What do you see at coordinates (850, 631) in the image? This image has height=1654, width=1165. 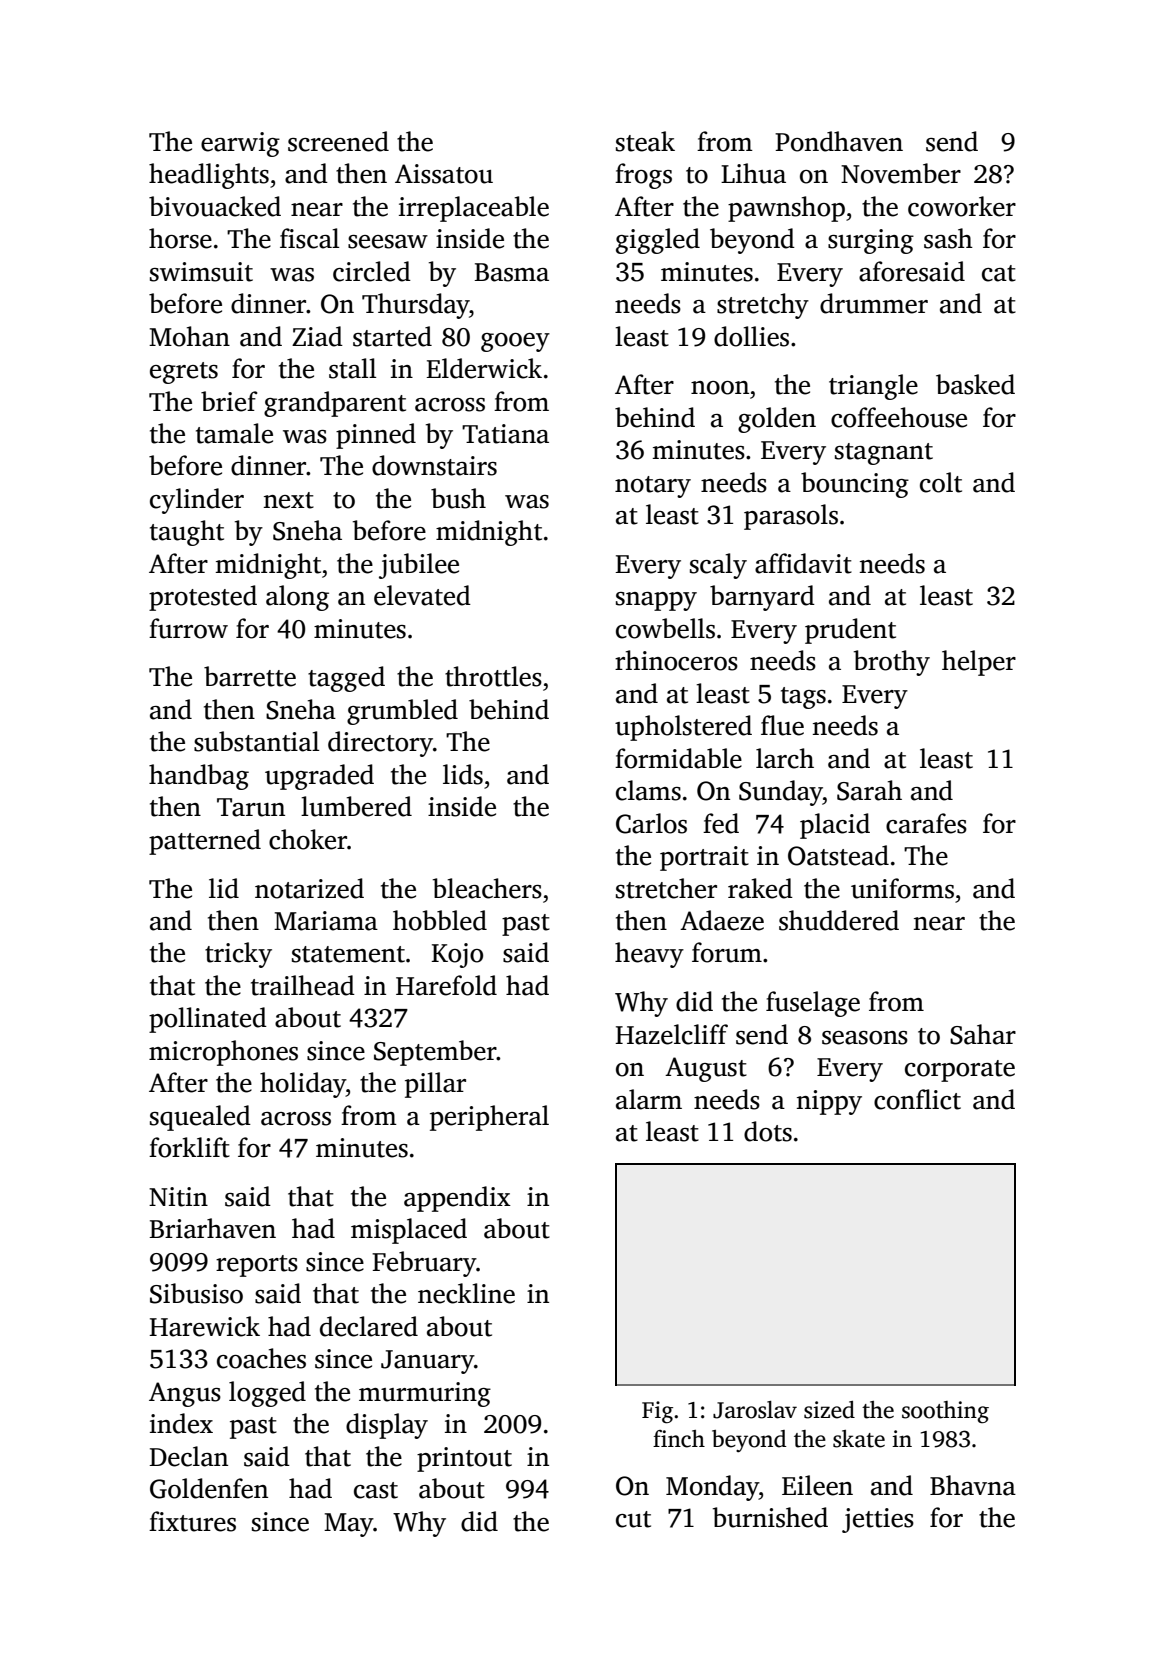 I see `prudent` at bounding box center [850, 631].
